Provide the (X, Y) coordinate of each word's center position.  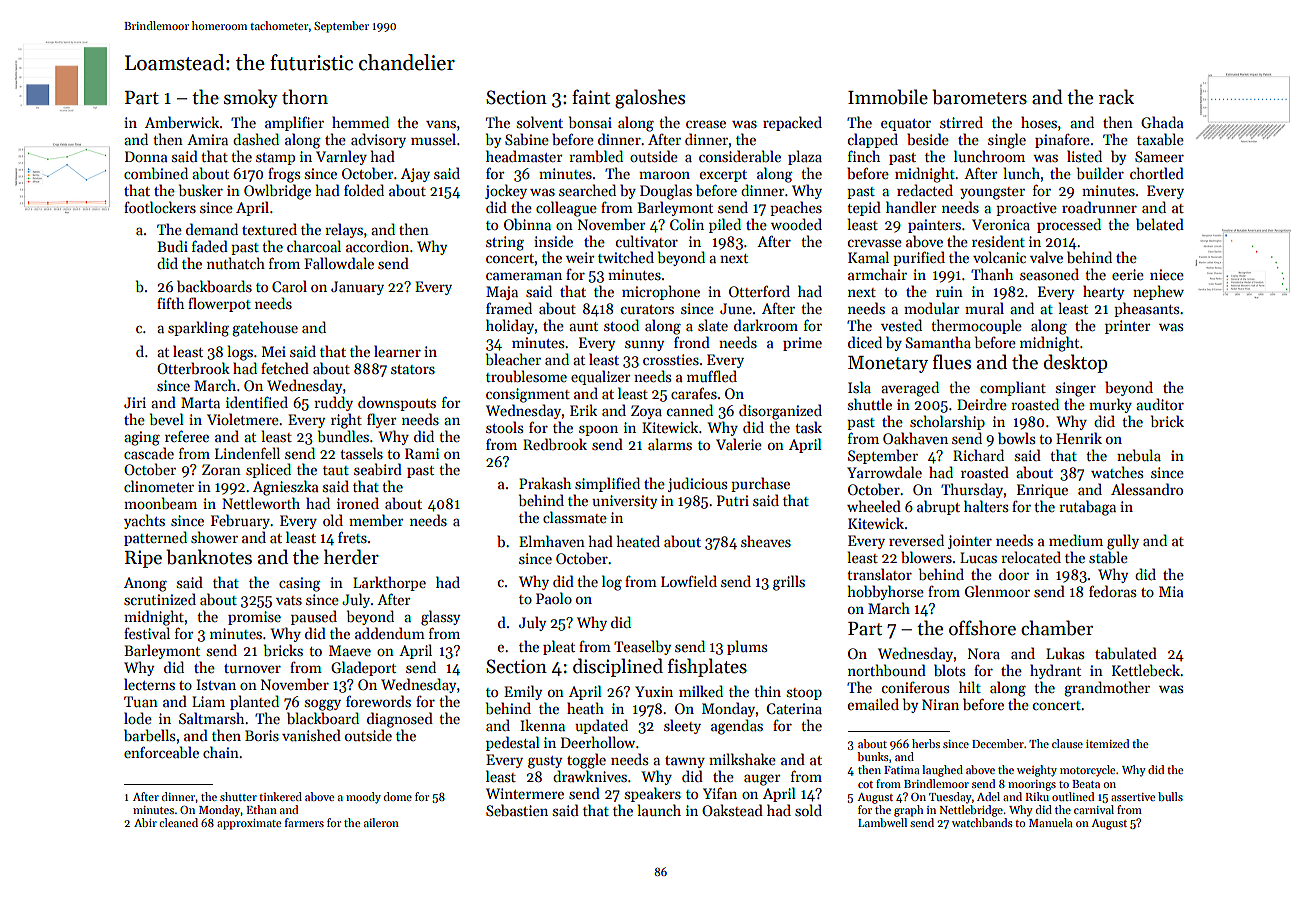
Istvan (216, 684)
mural (984, 308)
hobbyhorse (886, 592)
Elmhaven (552, 541)
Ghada (1162, 122)
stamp (275, 159)
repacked (792, 123)
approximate (249, 824)
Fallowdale (339, 263)
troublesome (526, 376)
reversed (916, 540)
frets (352, 537)
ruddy (333, 403)
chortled (1157, 173)
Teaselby (642, 647)
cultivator (647, 241)
